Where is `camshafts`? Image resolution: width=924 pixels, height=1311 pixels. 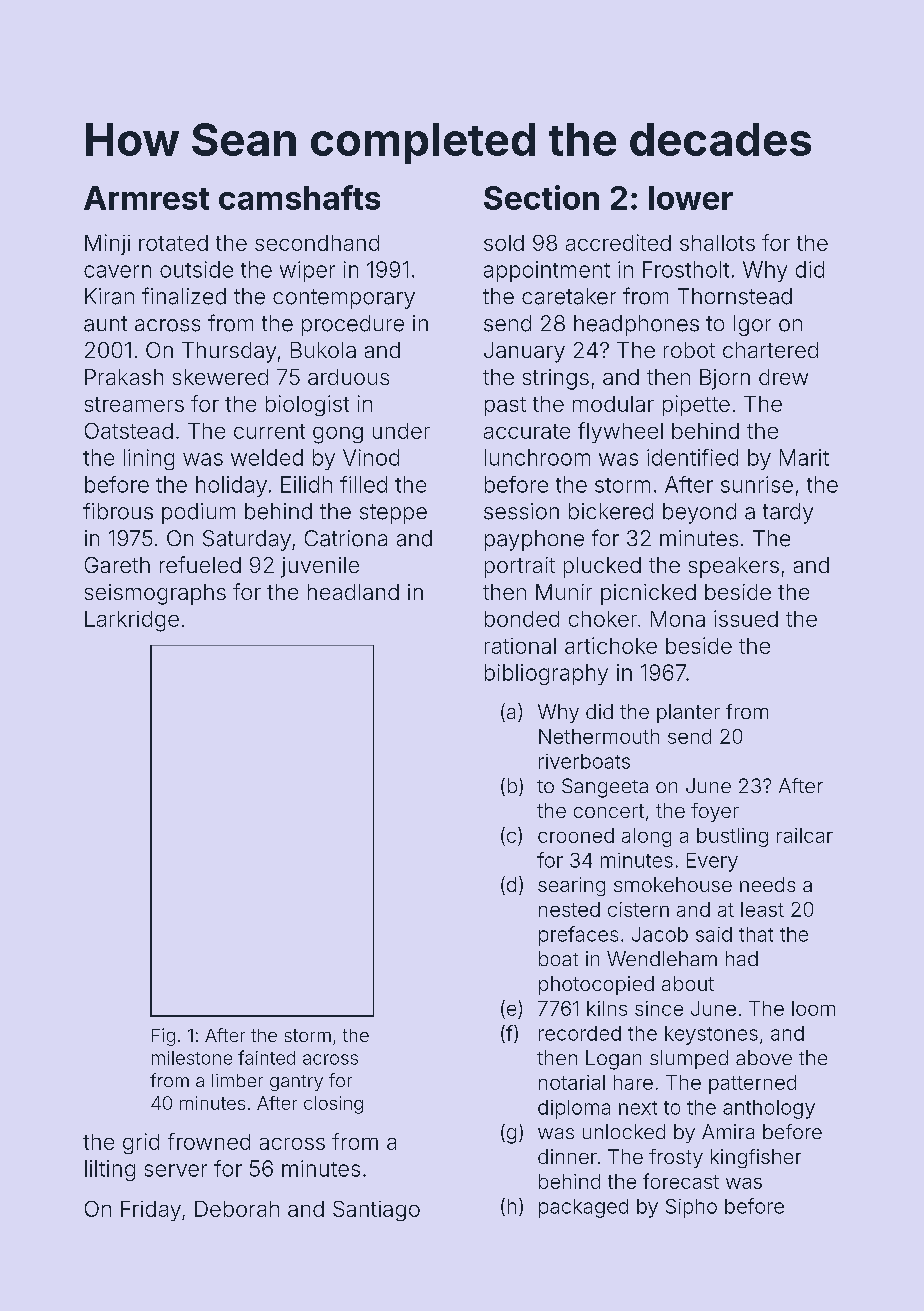
camshafts is located at coordinates (299, 197).
